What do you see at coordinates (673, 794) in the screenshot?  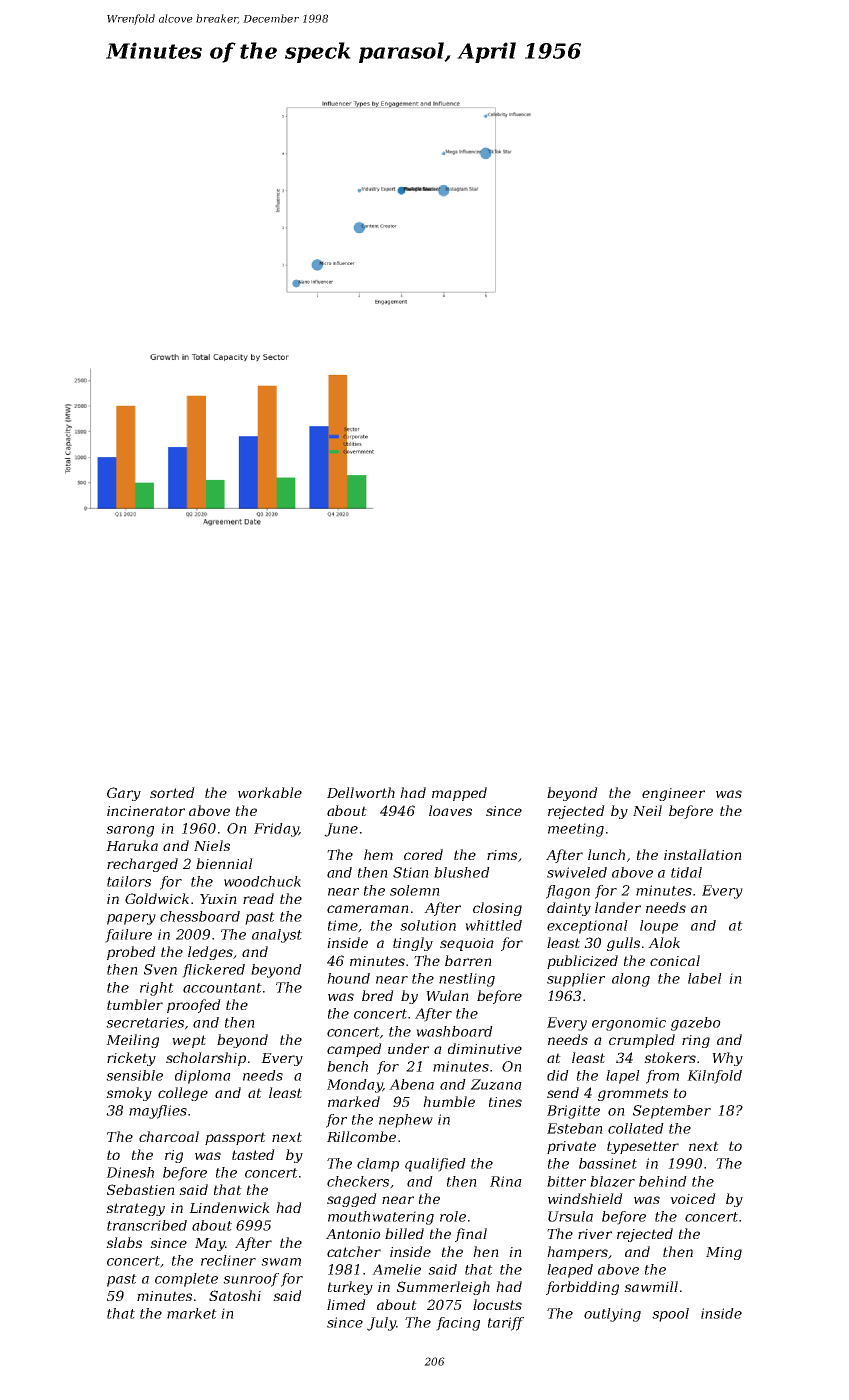 I see `engineer` at bounding box center [673, 794].
